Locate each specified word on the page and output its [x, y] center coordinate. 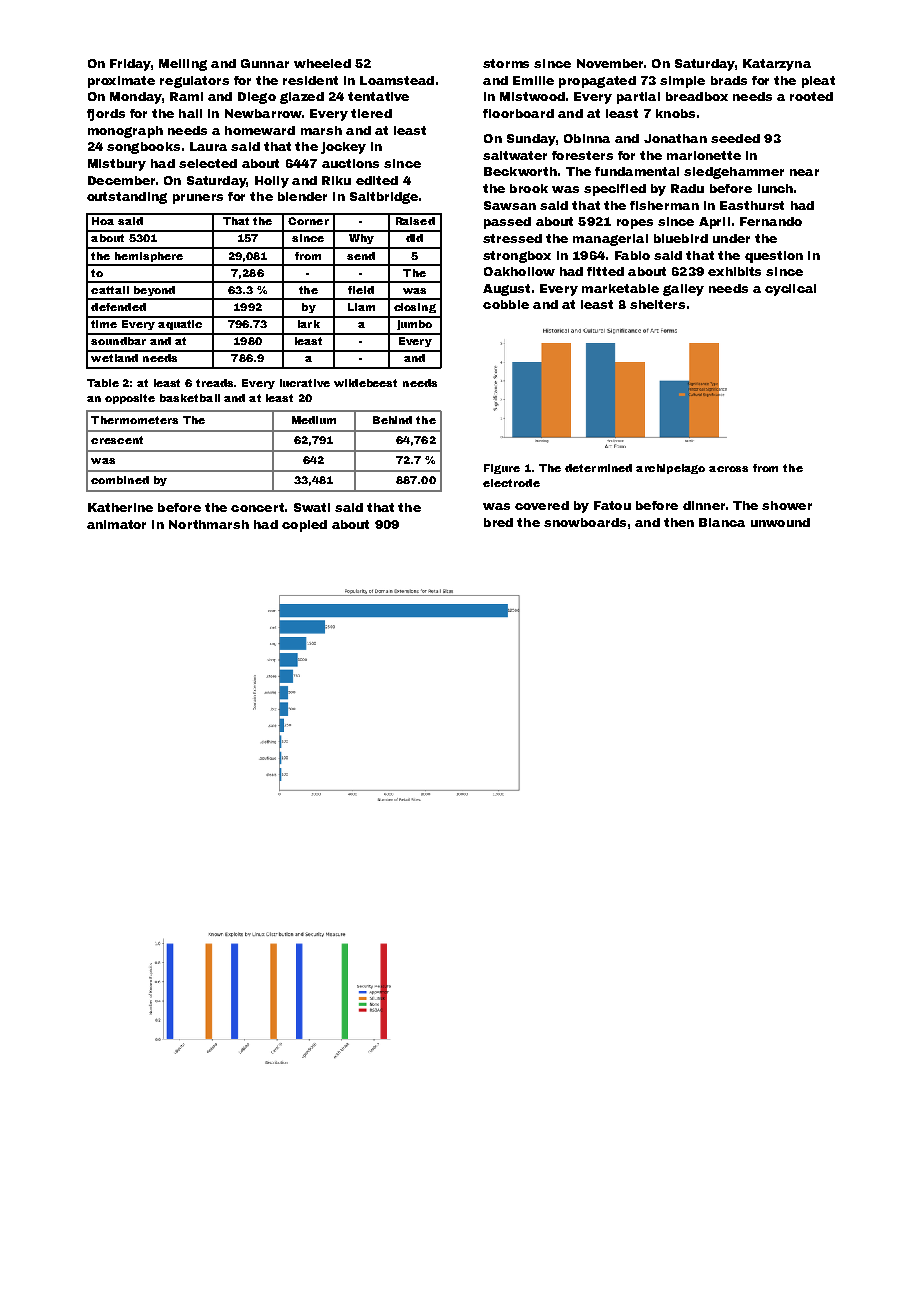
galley [683, 290]
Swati [312, 507]
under [731, 238]
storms [506, 63]
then [679, 522]
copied [304, 526]
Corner [308, 221]
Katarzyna [777, 65]
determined [598, 468]
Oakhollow [519, 271]
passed [507, 223]
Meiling [183, 65]
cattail [110, 290]
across [728, 469]
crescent [117, 440]
